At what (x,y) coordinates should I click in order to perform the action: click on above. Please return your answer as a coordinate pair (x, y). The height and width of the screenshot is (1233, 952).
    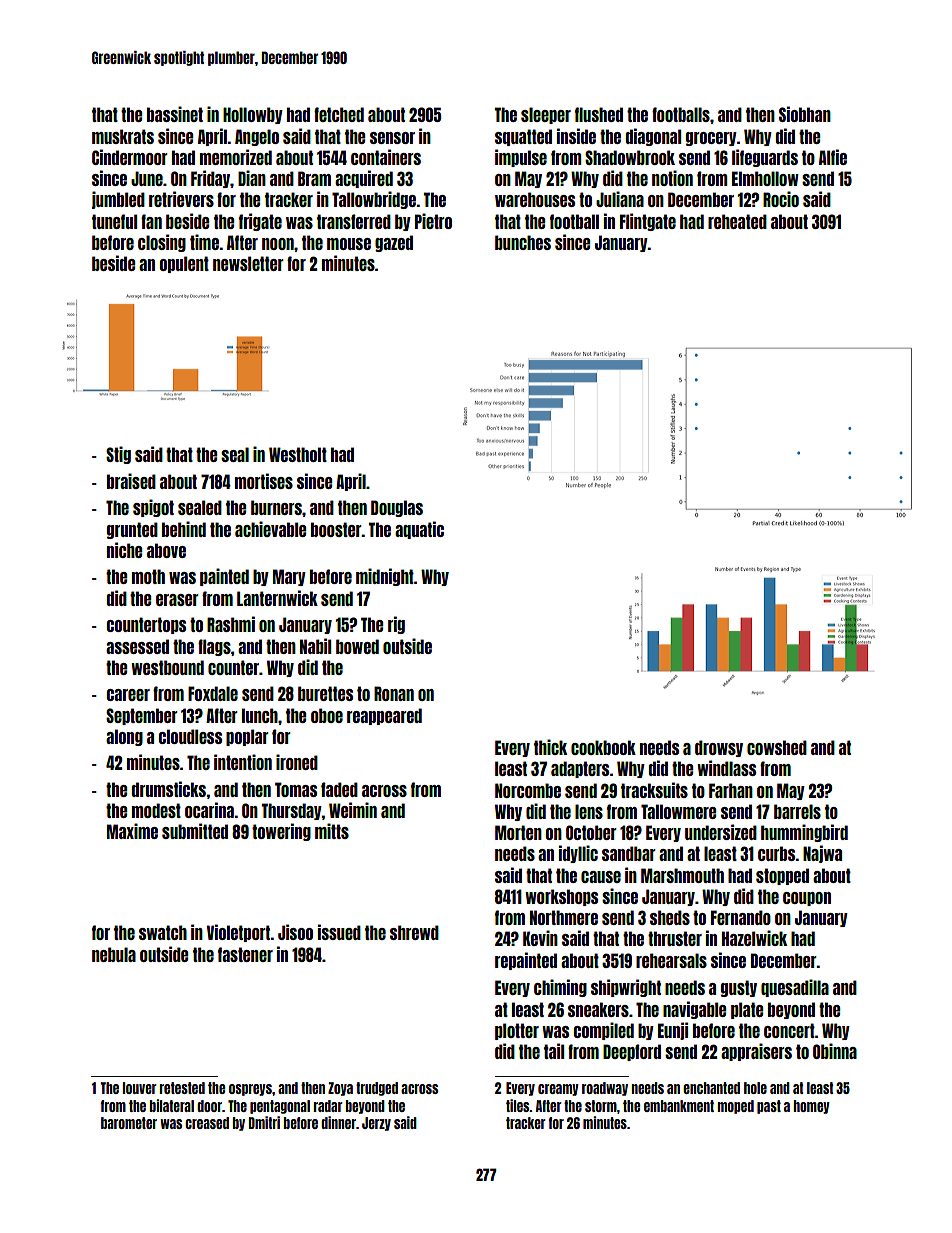
    Looking at the image, I should click on (166, 550).
